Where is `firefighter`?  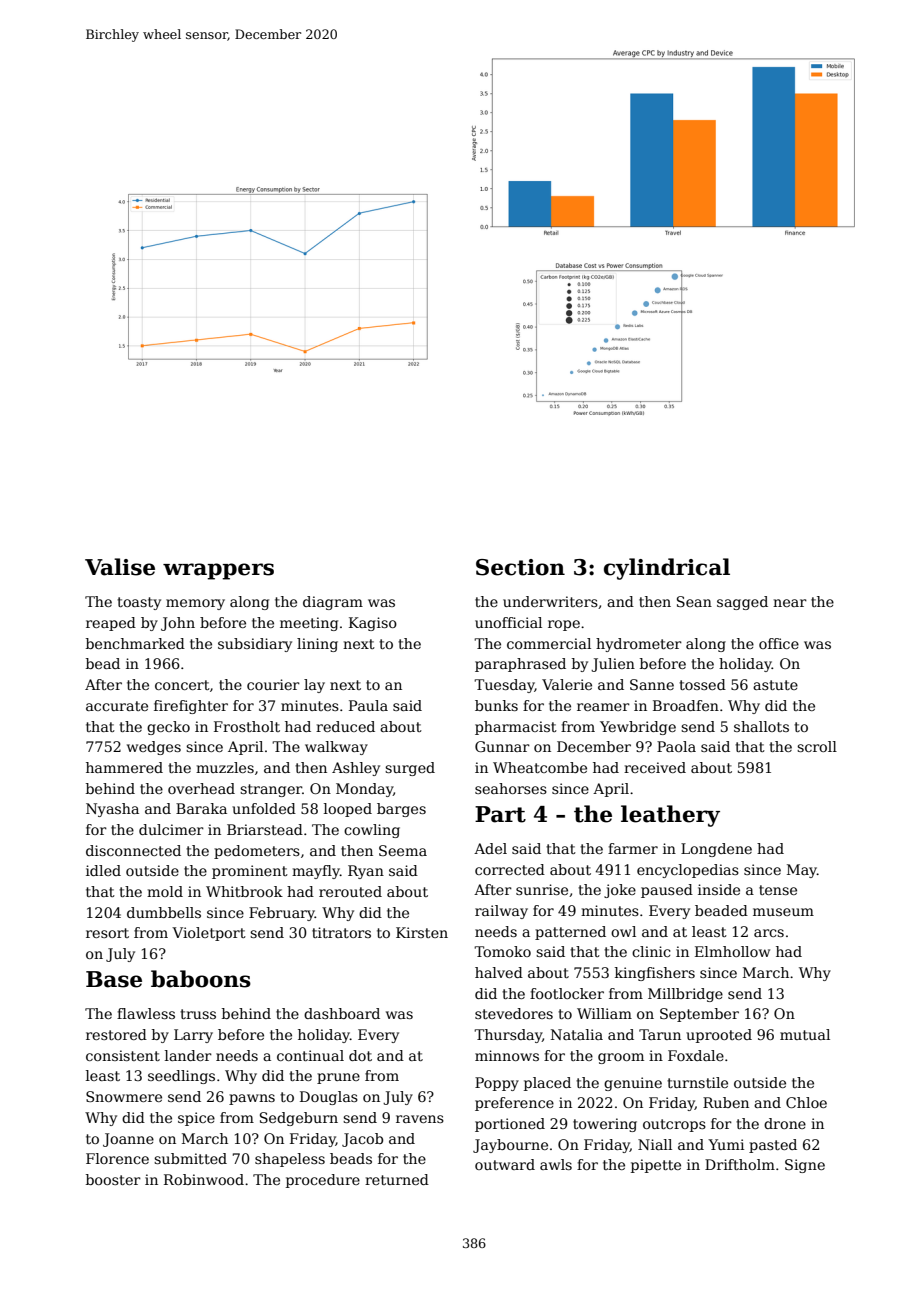
firefighter is located at coordinates (191, 707).
